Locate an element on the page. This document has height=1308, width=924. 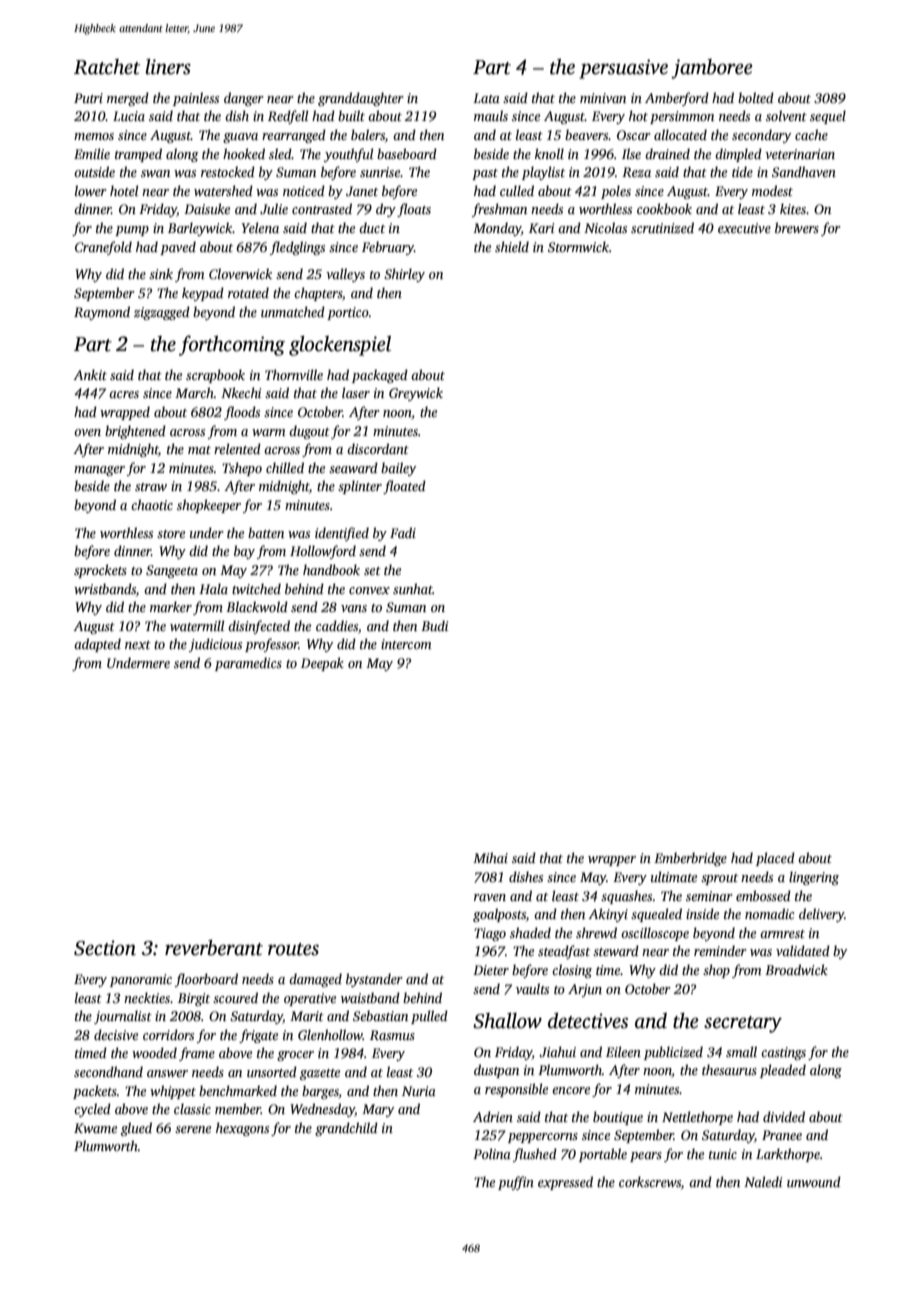
Budi is located at coordinates (434, 625).
